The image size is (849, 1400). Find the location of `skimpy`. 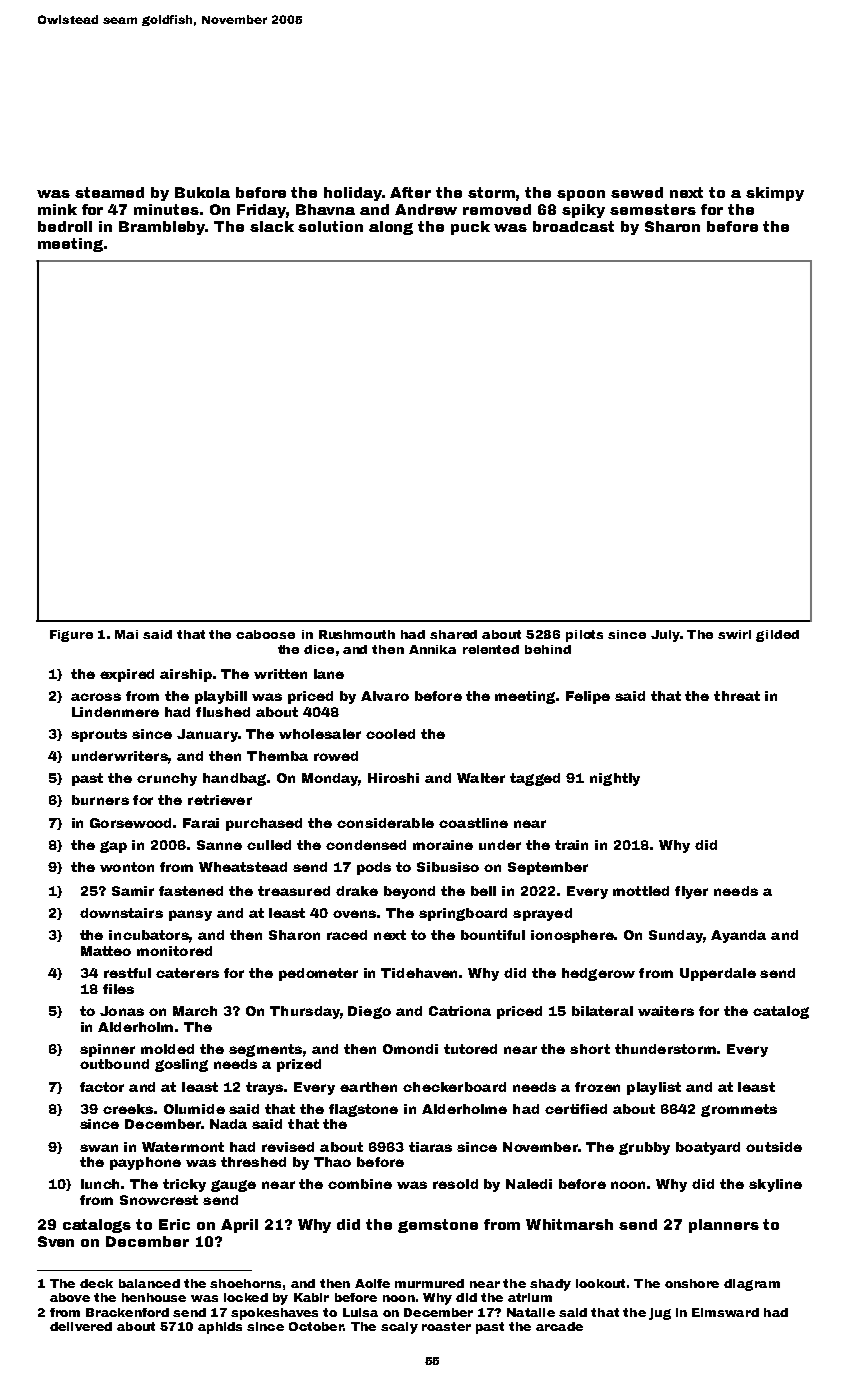

skimpy is located at coordinates (775, 194).
